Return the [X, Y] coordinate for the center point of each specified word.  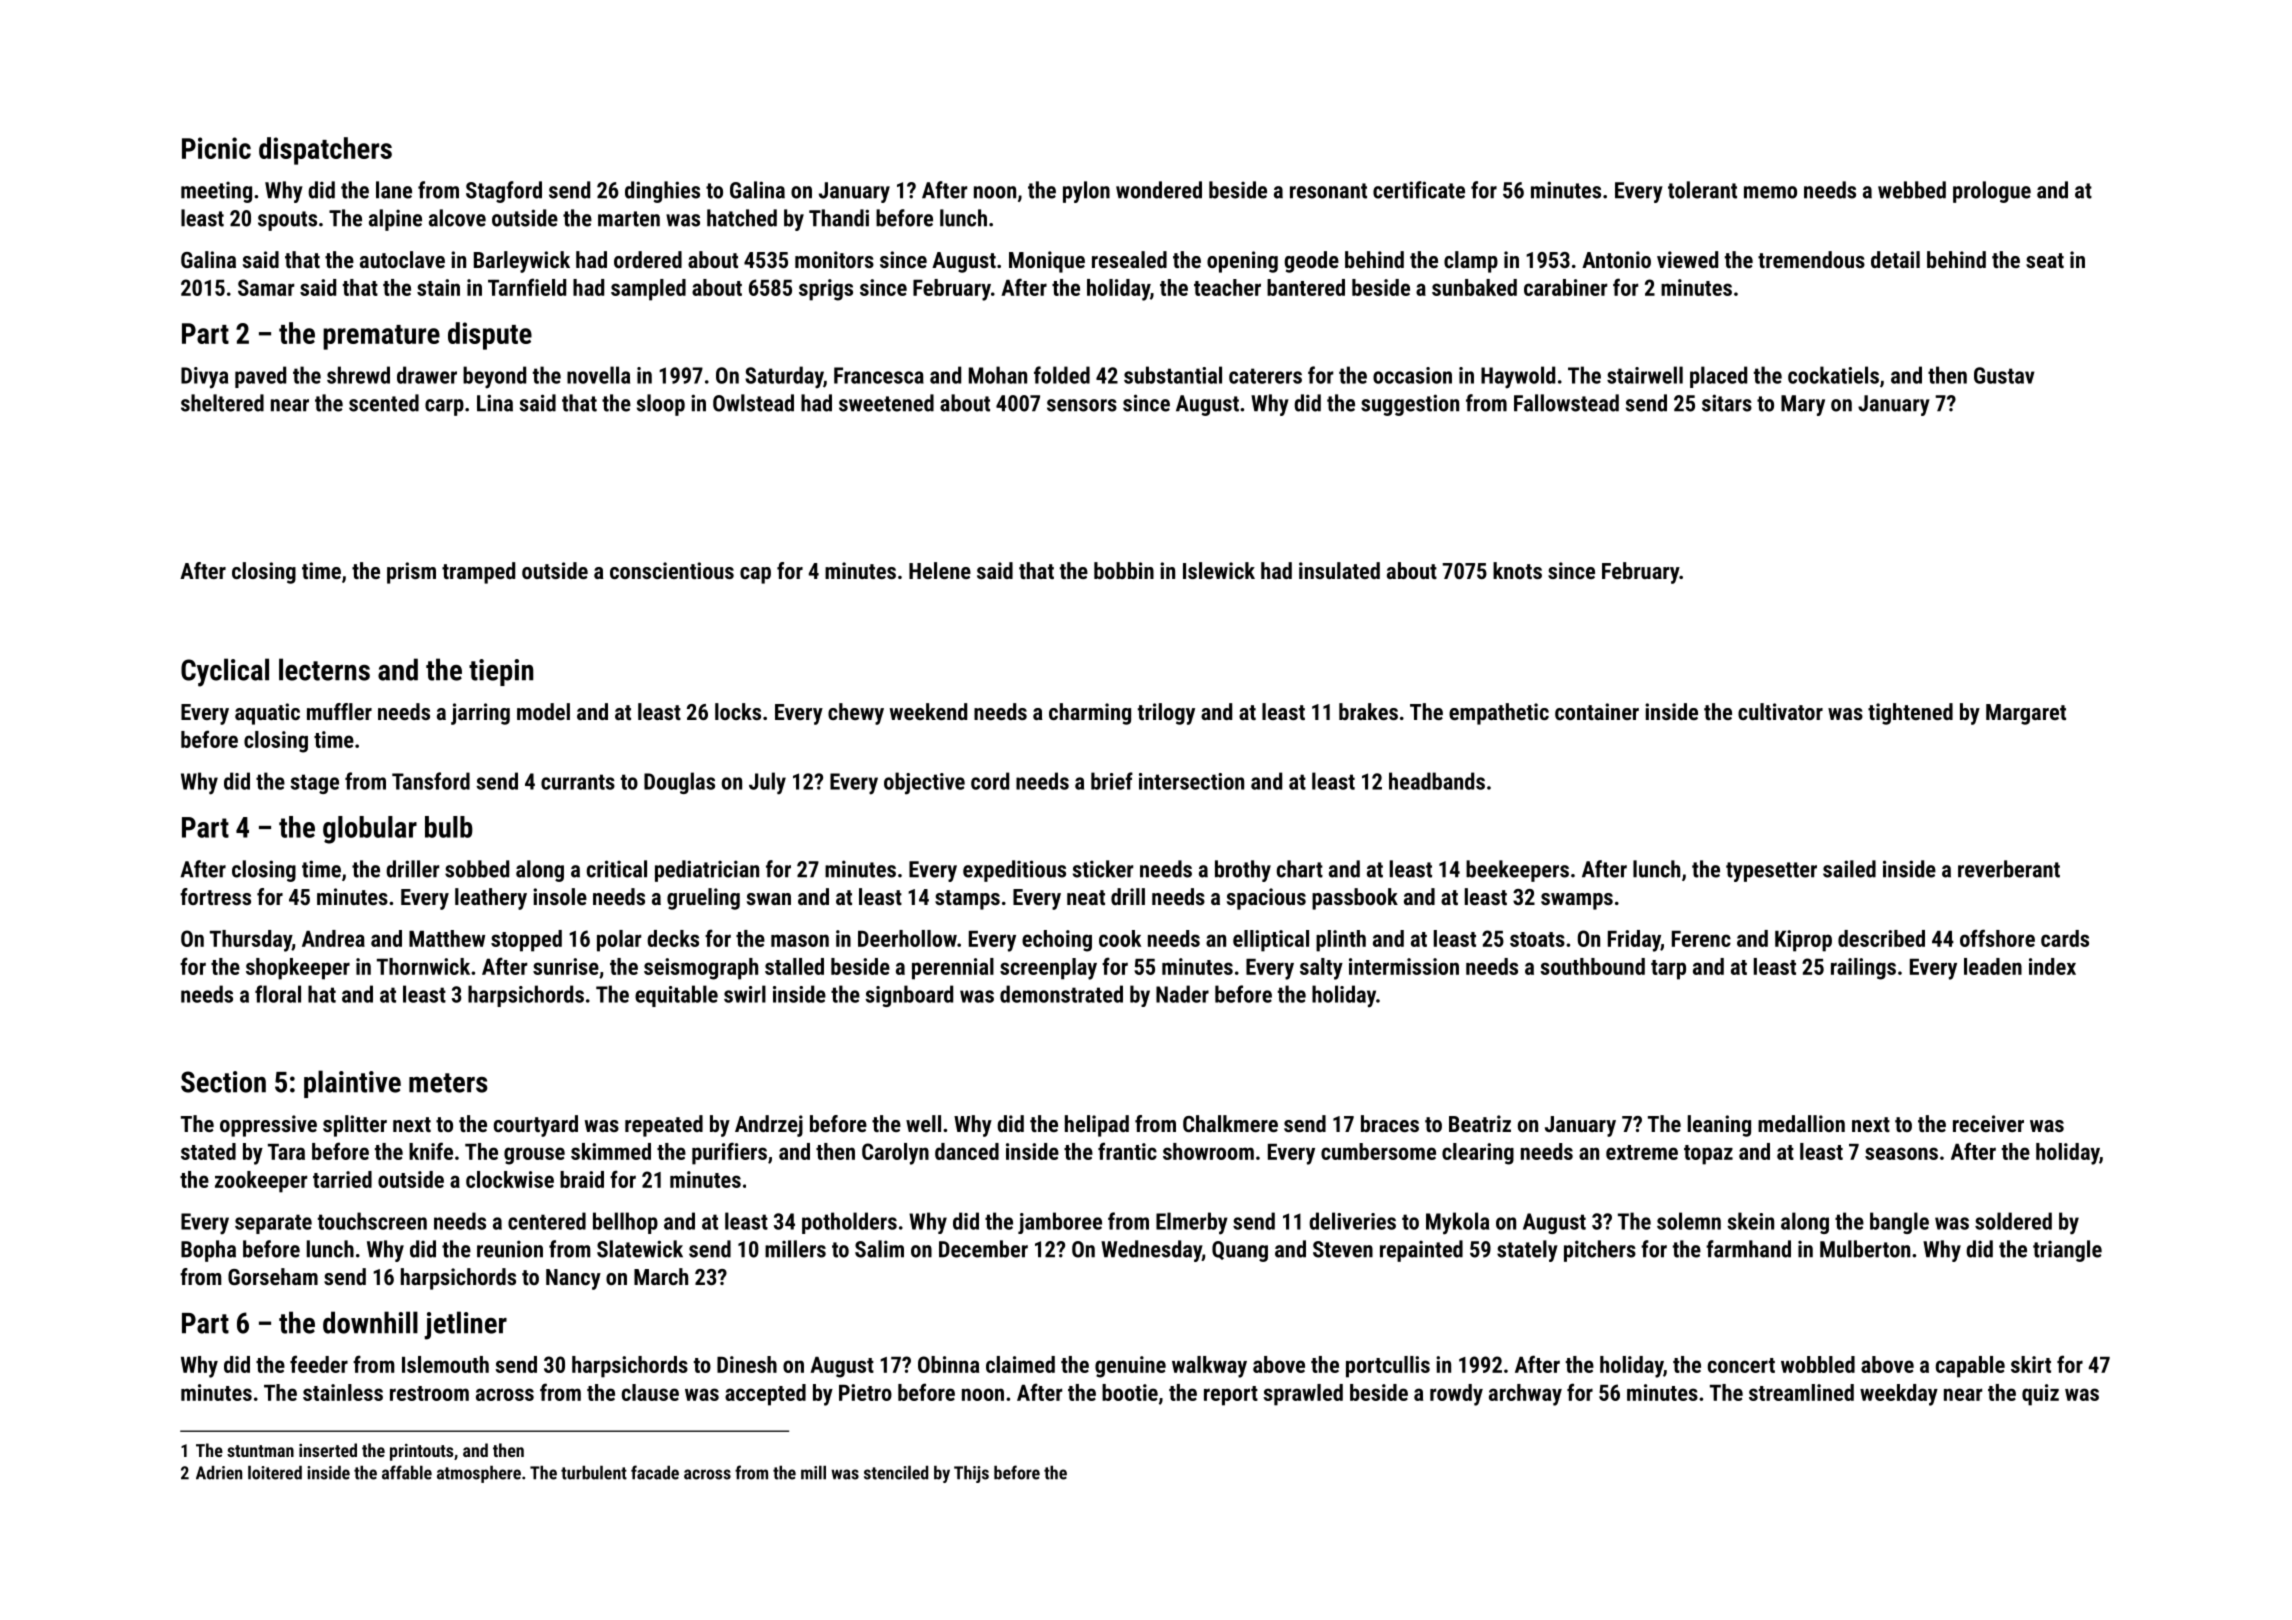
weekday [1899, 1395]
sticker [1103, 869]
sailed [1849, 869]
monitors [834, 259]
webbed [1912, 190]
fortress [215, 896]
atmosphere [479, 1474]
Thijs [971, 1474]
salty [1321, 969]
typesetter [1771, 872]
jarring [480, 714]
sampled [648, 290]
